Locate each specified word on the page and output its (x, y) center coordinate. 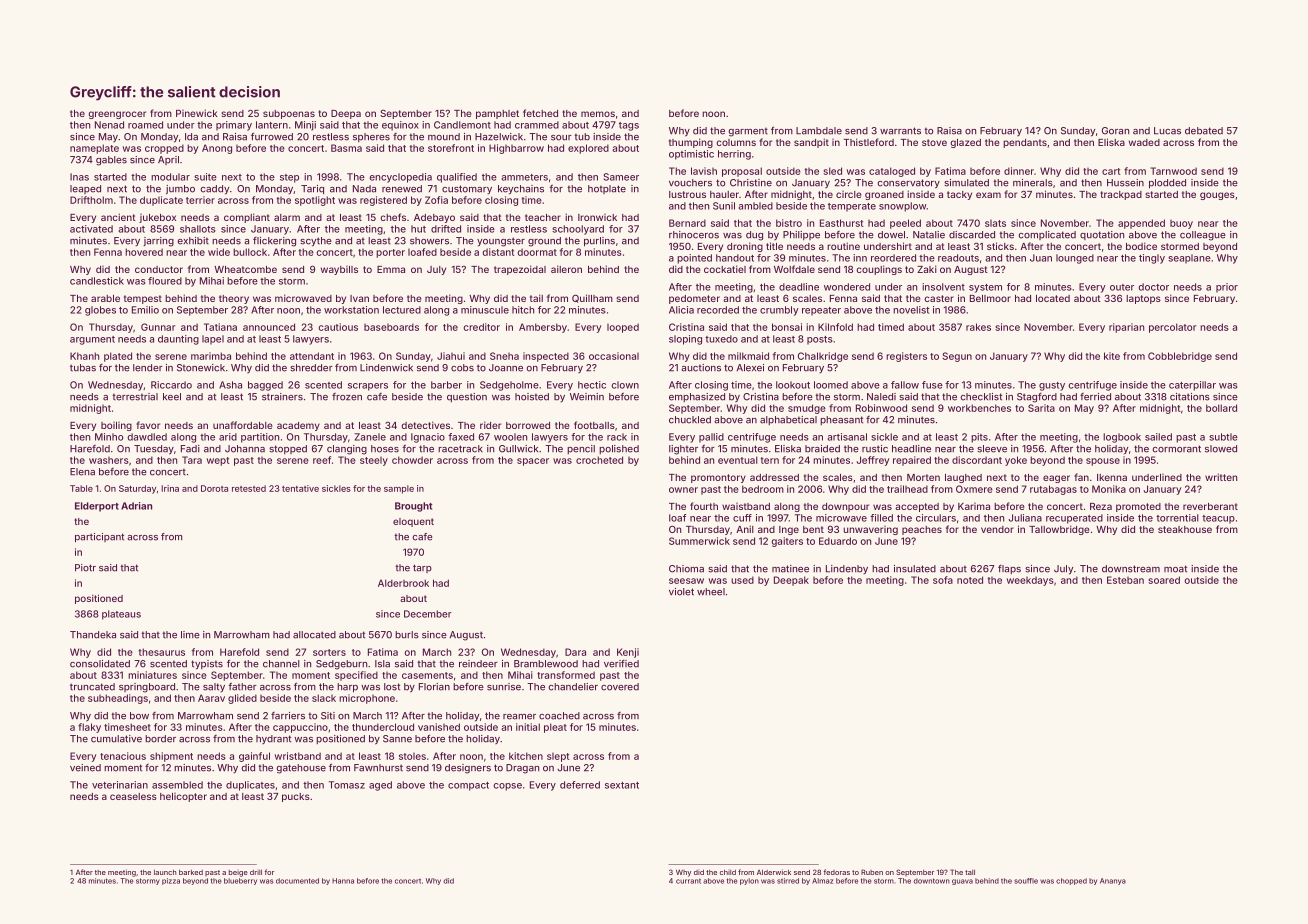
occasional (614, 356)
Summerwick (699, 541)
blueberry (240, 881)
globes (100, 311)
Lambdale (819, 131)
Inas (79, 177)
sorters (329, 652)
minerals (1033, 183)
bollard (1221, 408)
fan (1081, 477)
